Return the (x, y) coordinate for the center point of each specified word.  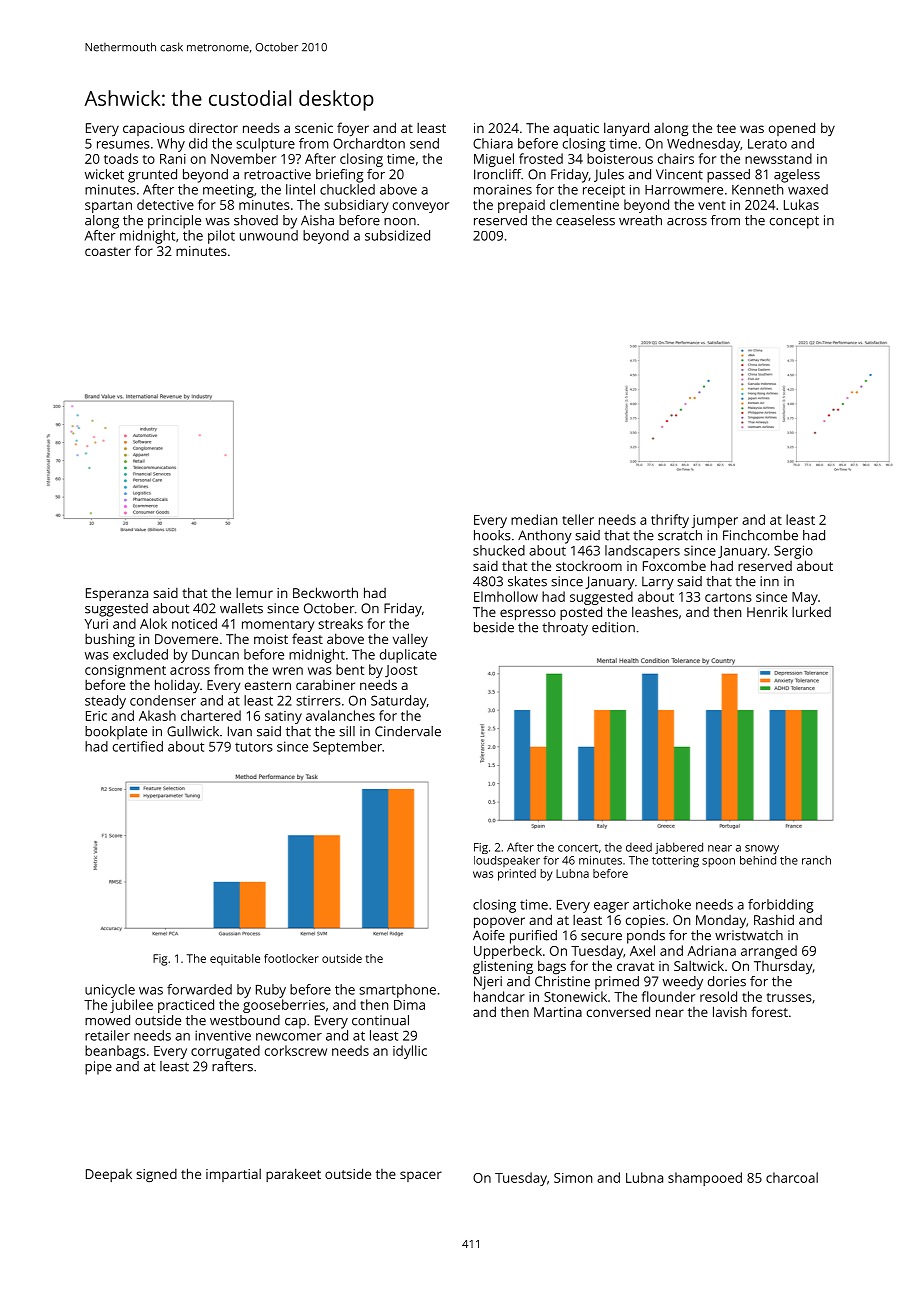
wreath (640, 220)
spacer (421, 1176)
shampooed (705, 1179)
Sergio (793, 552)
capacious (154, 129)
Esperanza (117, 594)
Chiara (493, 143)
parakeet (293, 1175)
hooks (492, 535)
